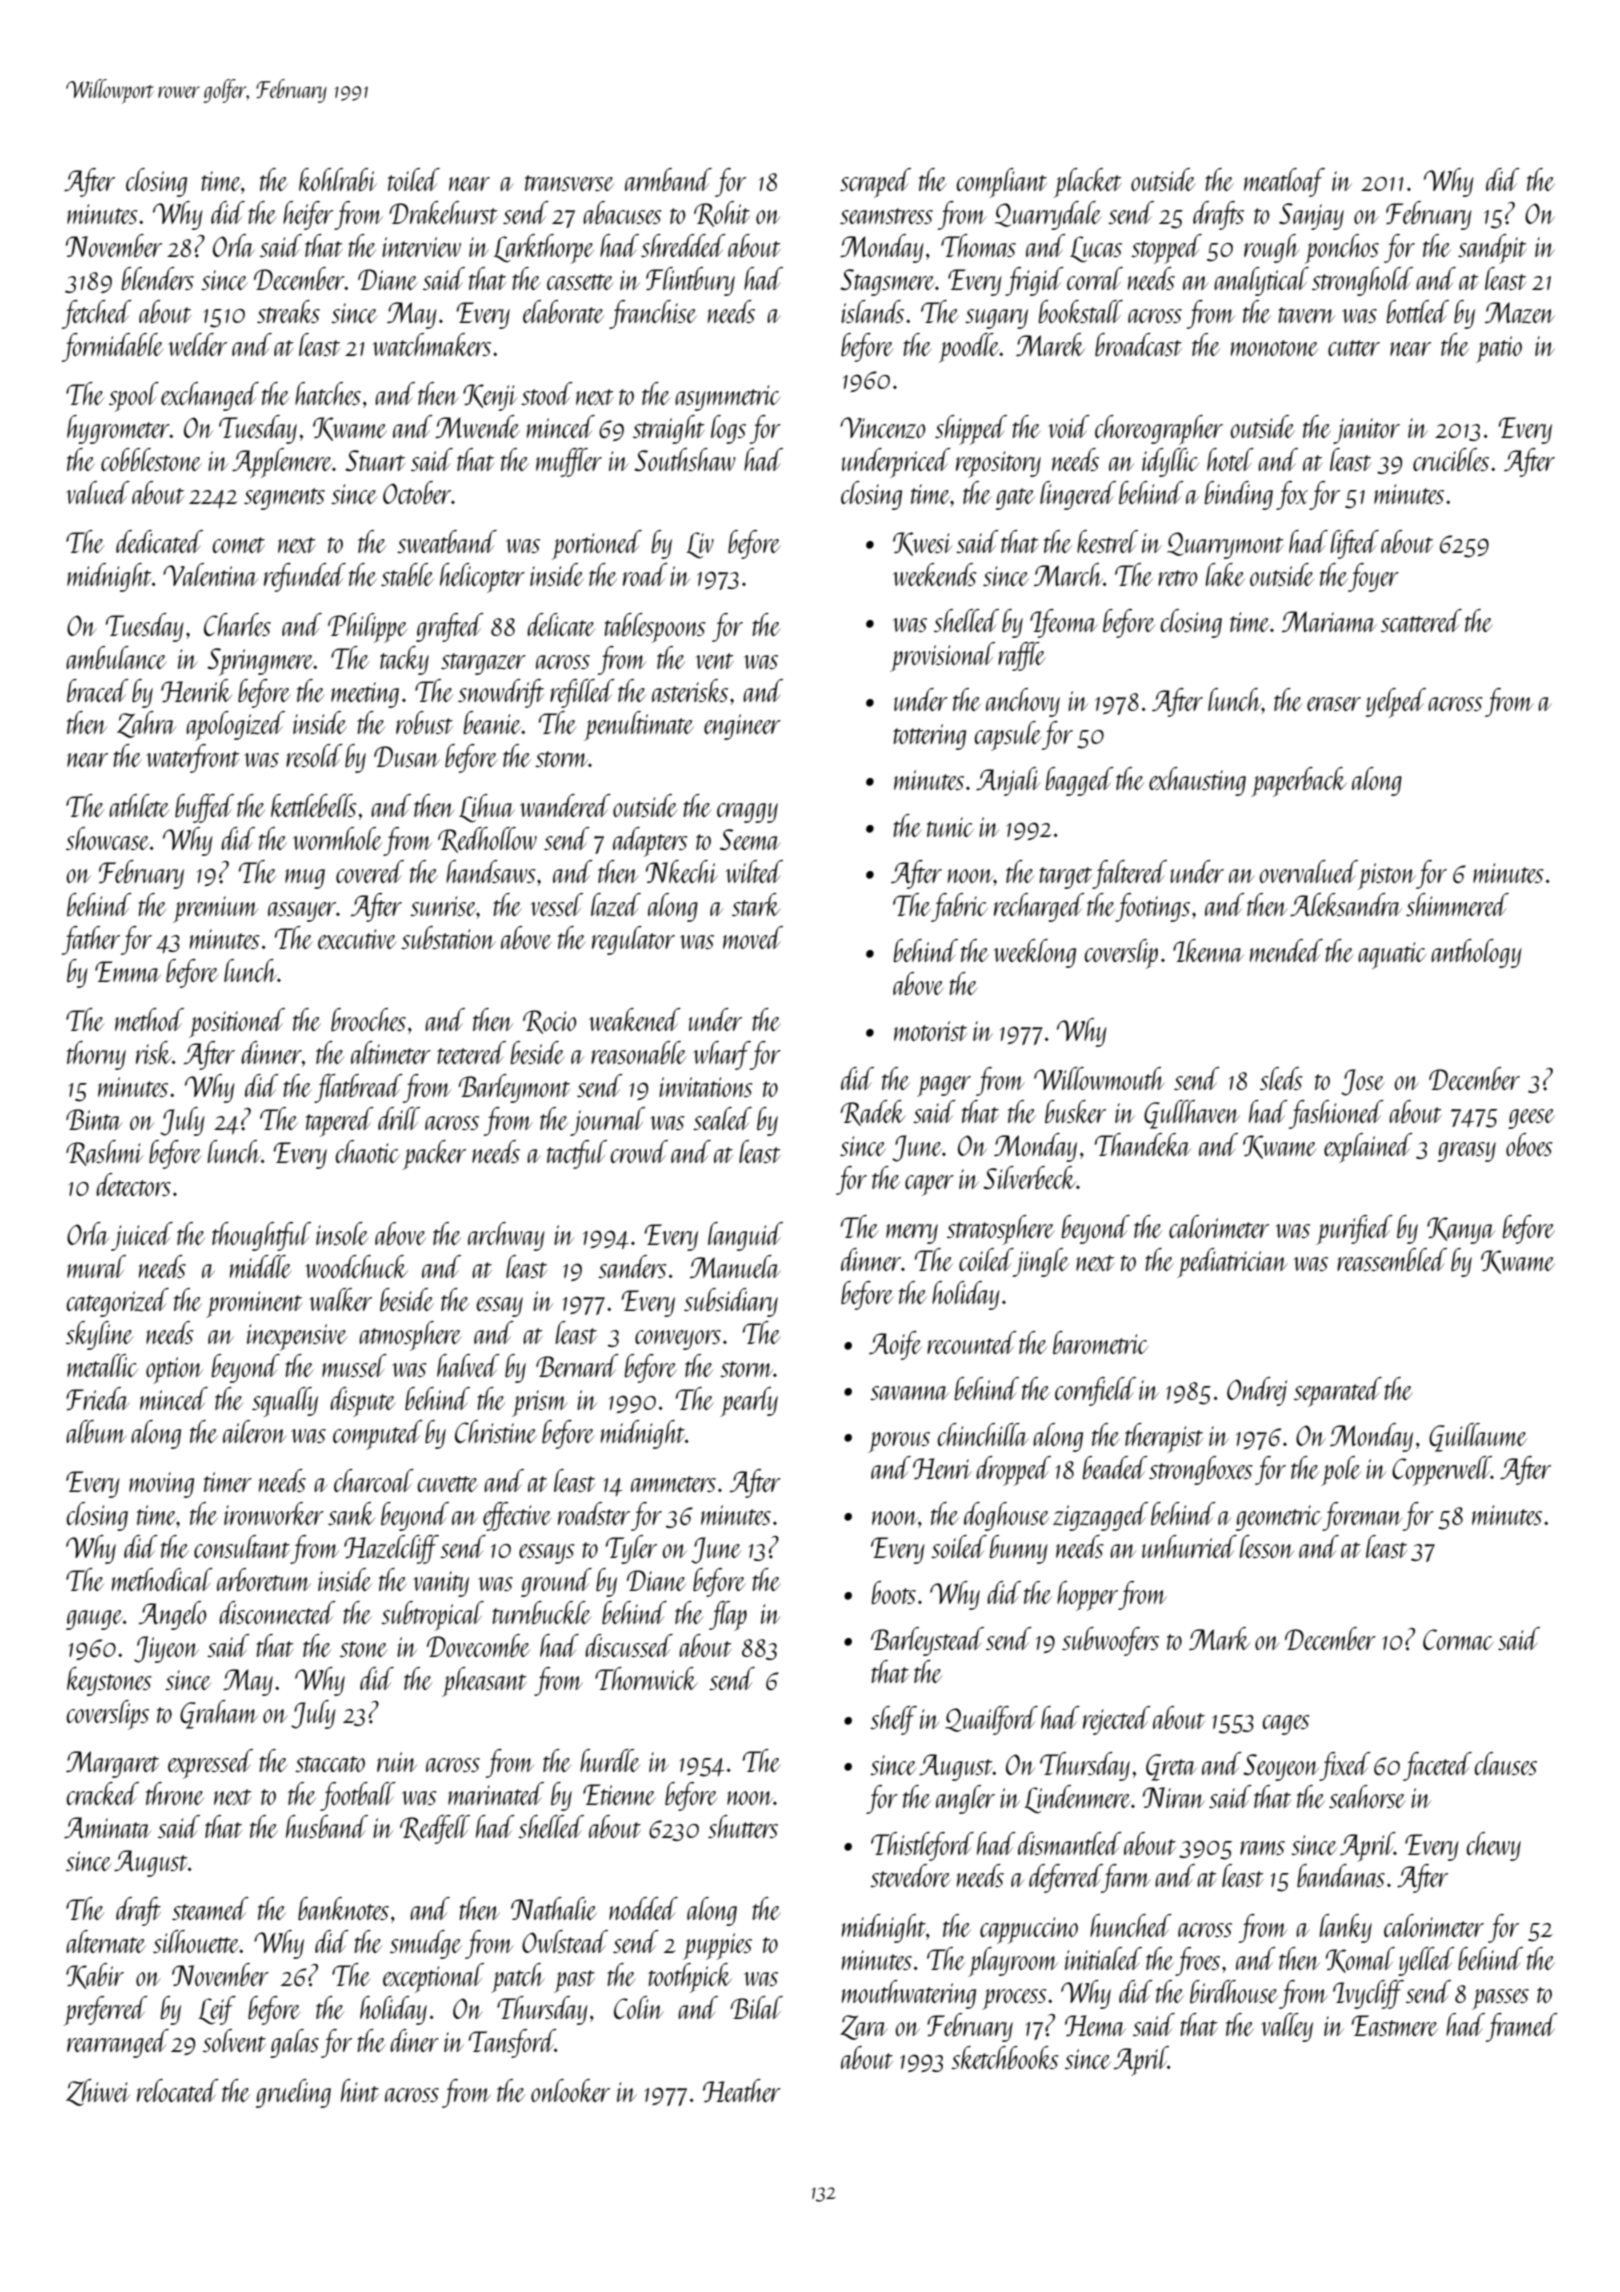  Describe the element at coordinates (254, 1304) in the image. I see `prominent` at that location.
